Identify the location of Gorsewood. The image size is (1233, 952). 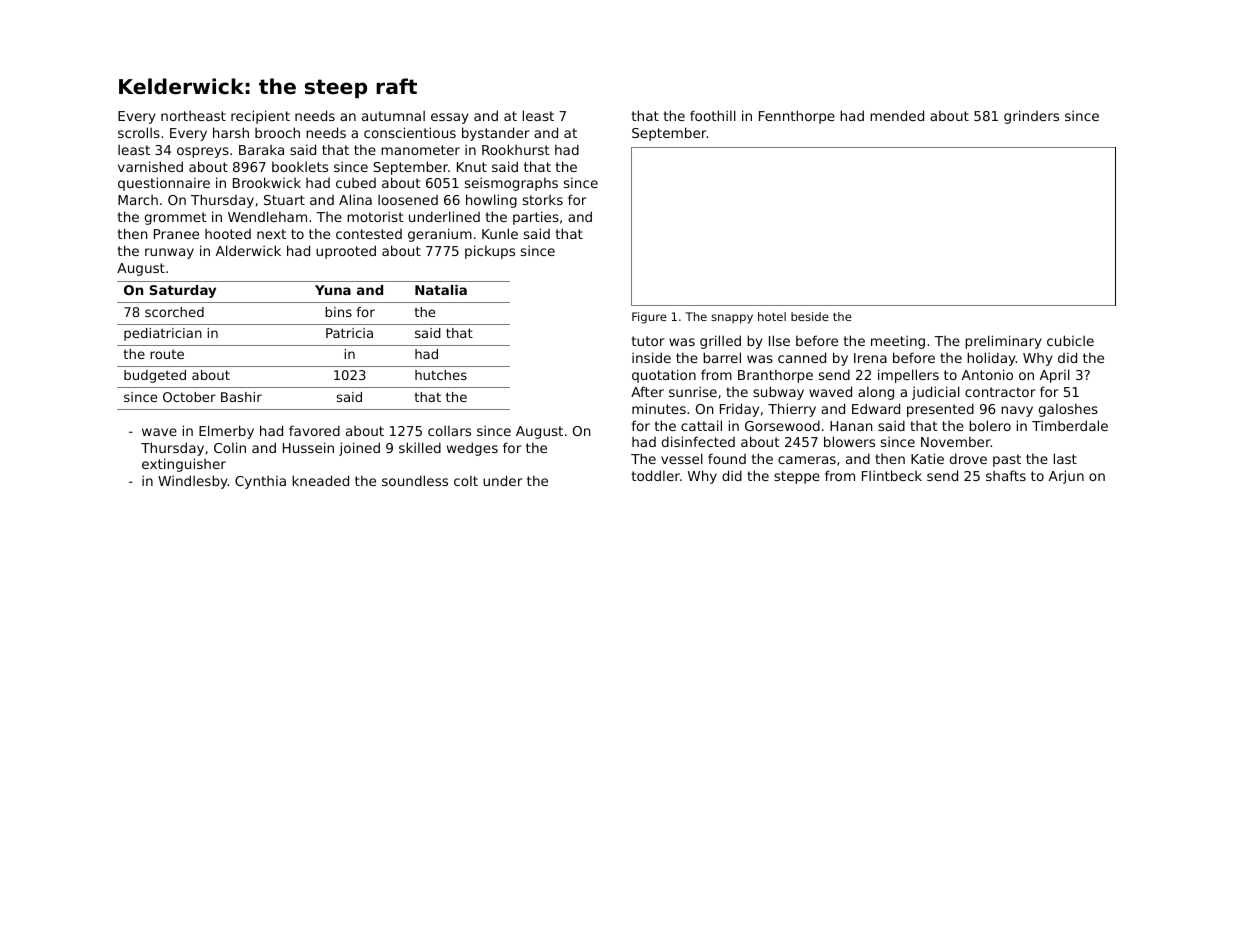
(782, 425).
